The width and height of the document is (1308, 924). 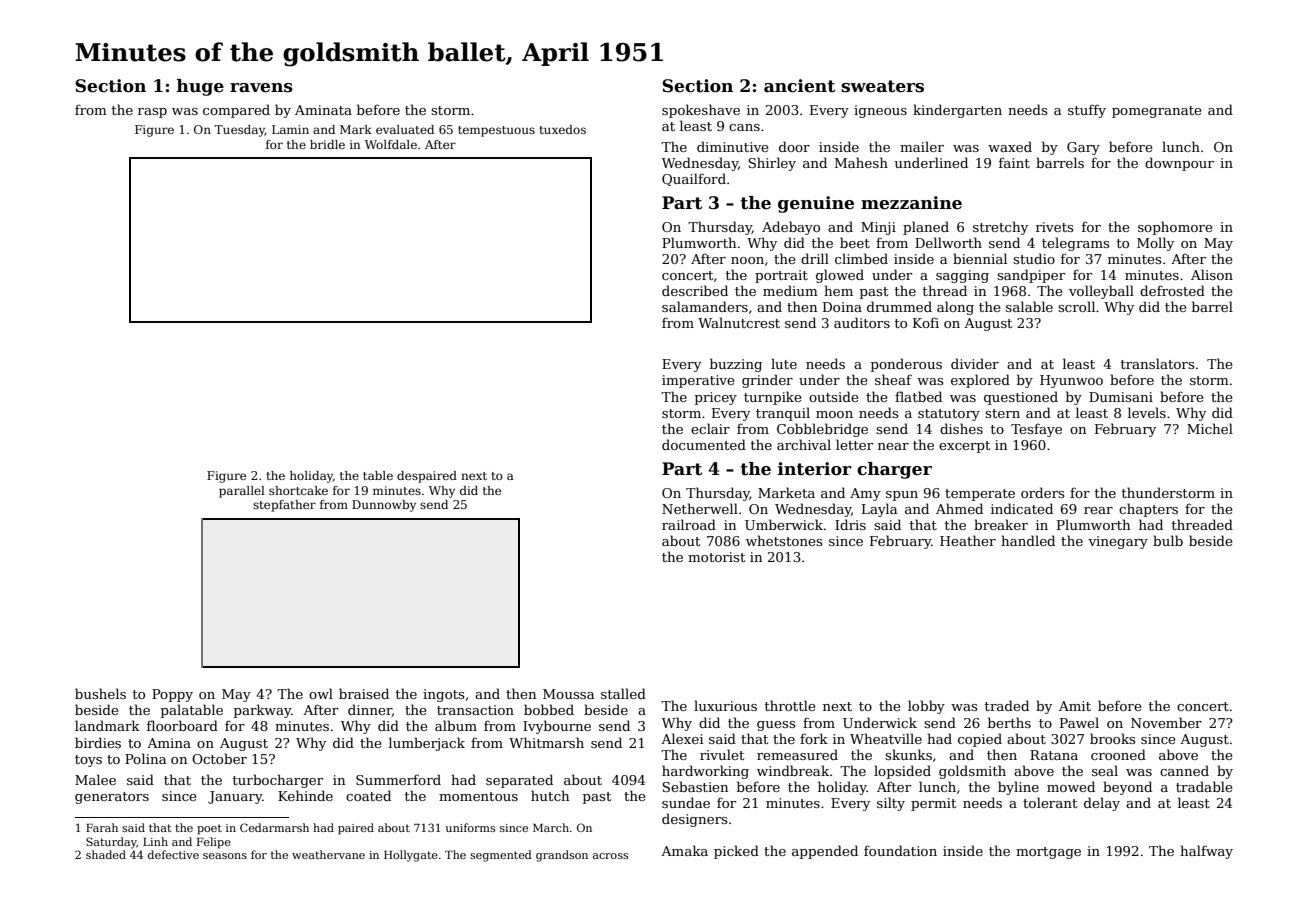 I want to click on ingots, so click(x=443, y=695).
